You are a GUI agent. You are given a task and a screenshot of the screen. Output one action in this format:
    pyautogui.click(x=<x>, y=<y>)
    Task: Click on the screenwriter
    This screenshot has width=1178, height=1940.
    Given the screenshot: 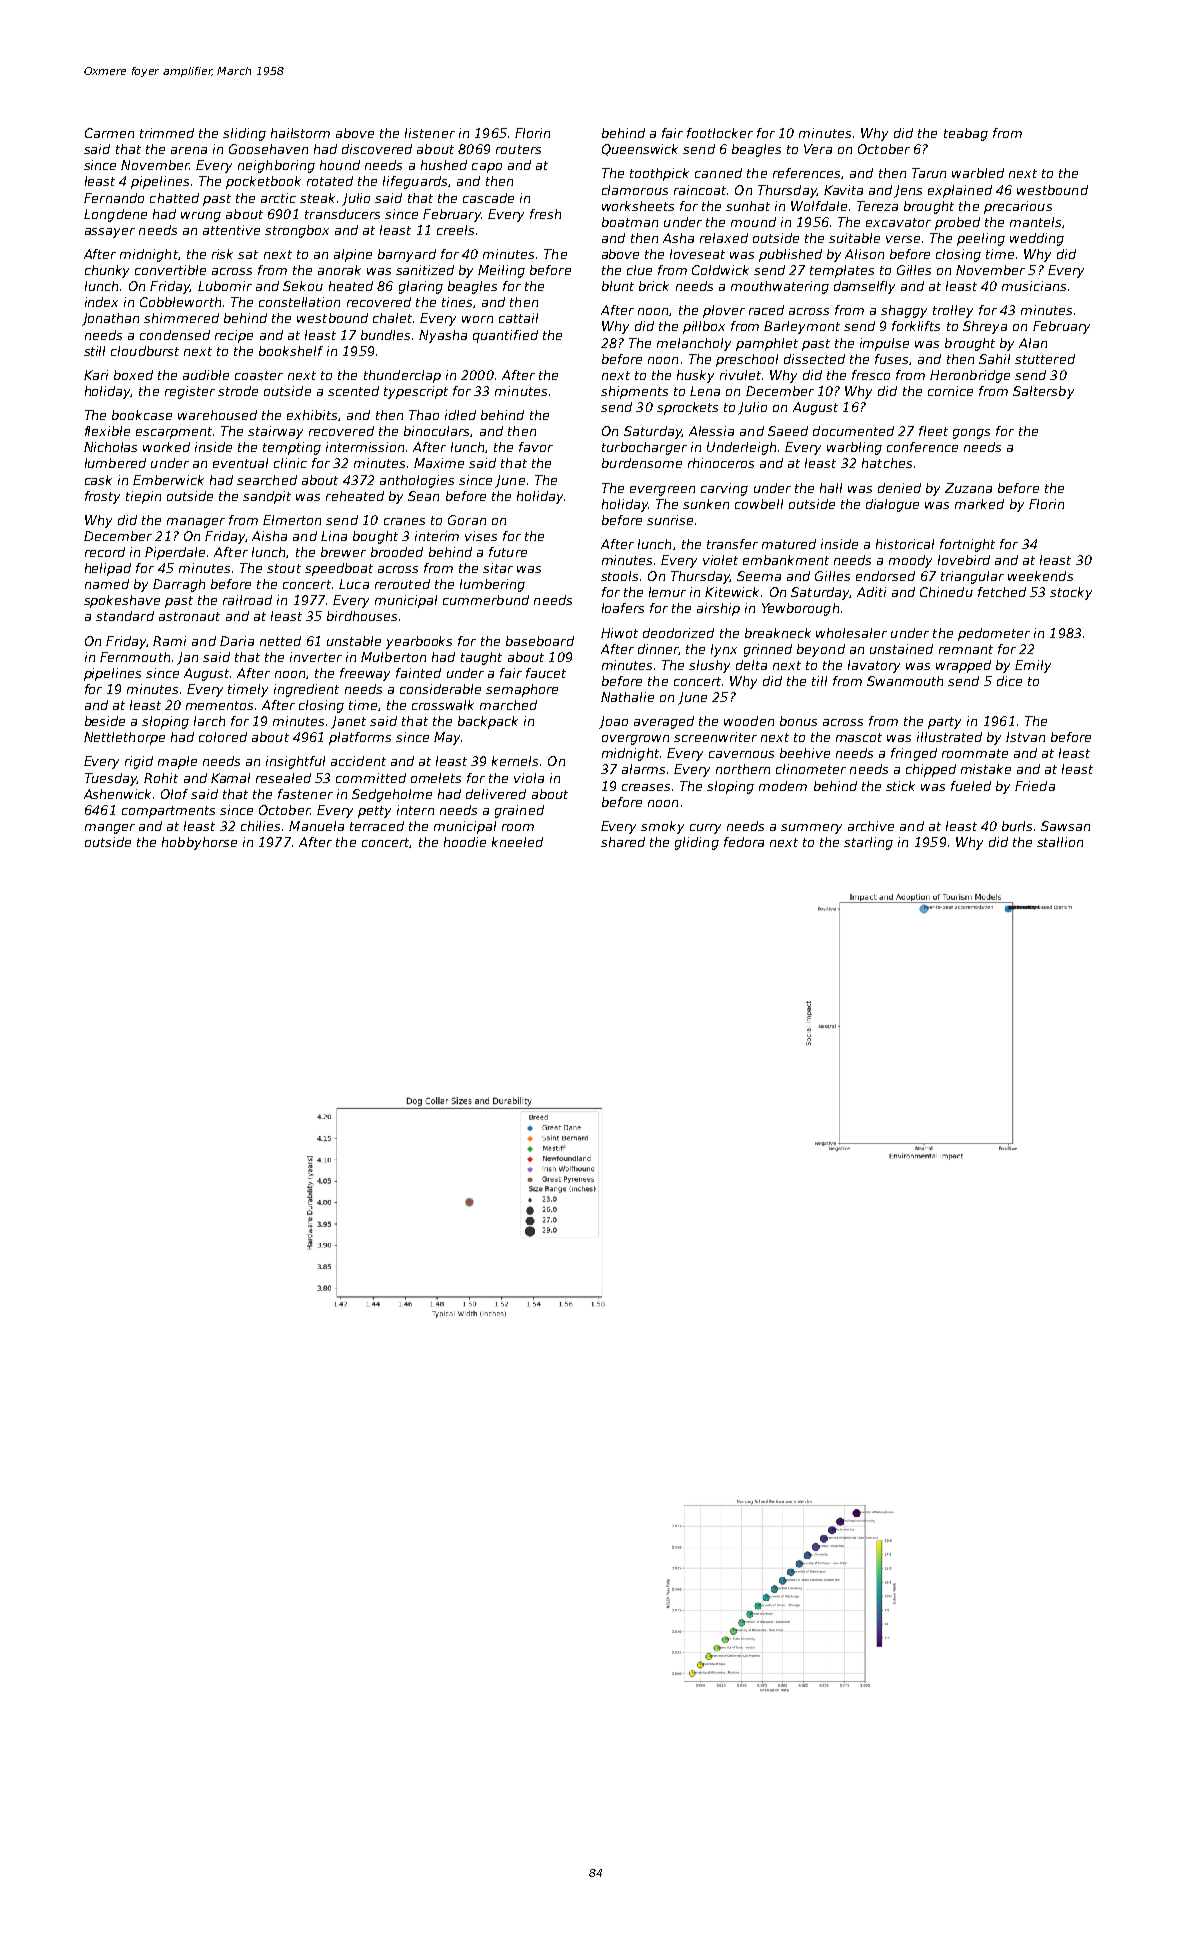 What is the action you would take?
    pyautogui.click(x=715, y=737)
